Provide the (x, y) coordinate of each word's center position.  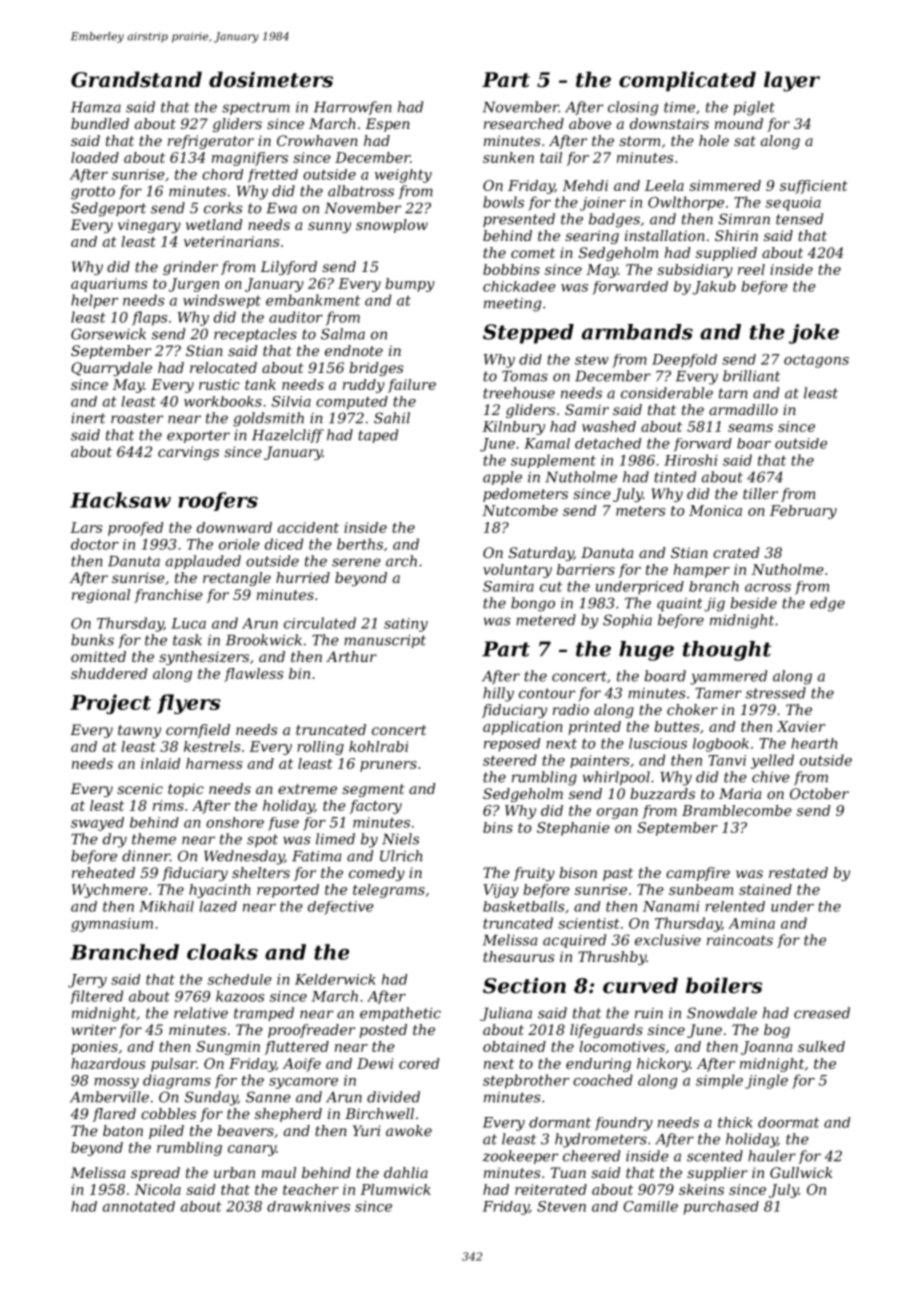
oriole (239, 544)
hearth (814, 743)
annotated (139, 1206)
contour (547, 693)
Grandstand (136, 79)
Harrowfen (352, 108)
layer (792, 81)
